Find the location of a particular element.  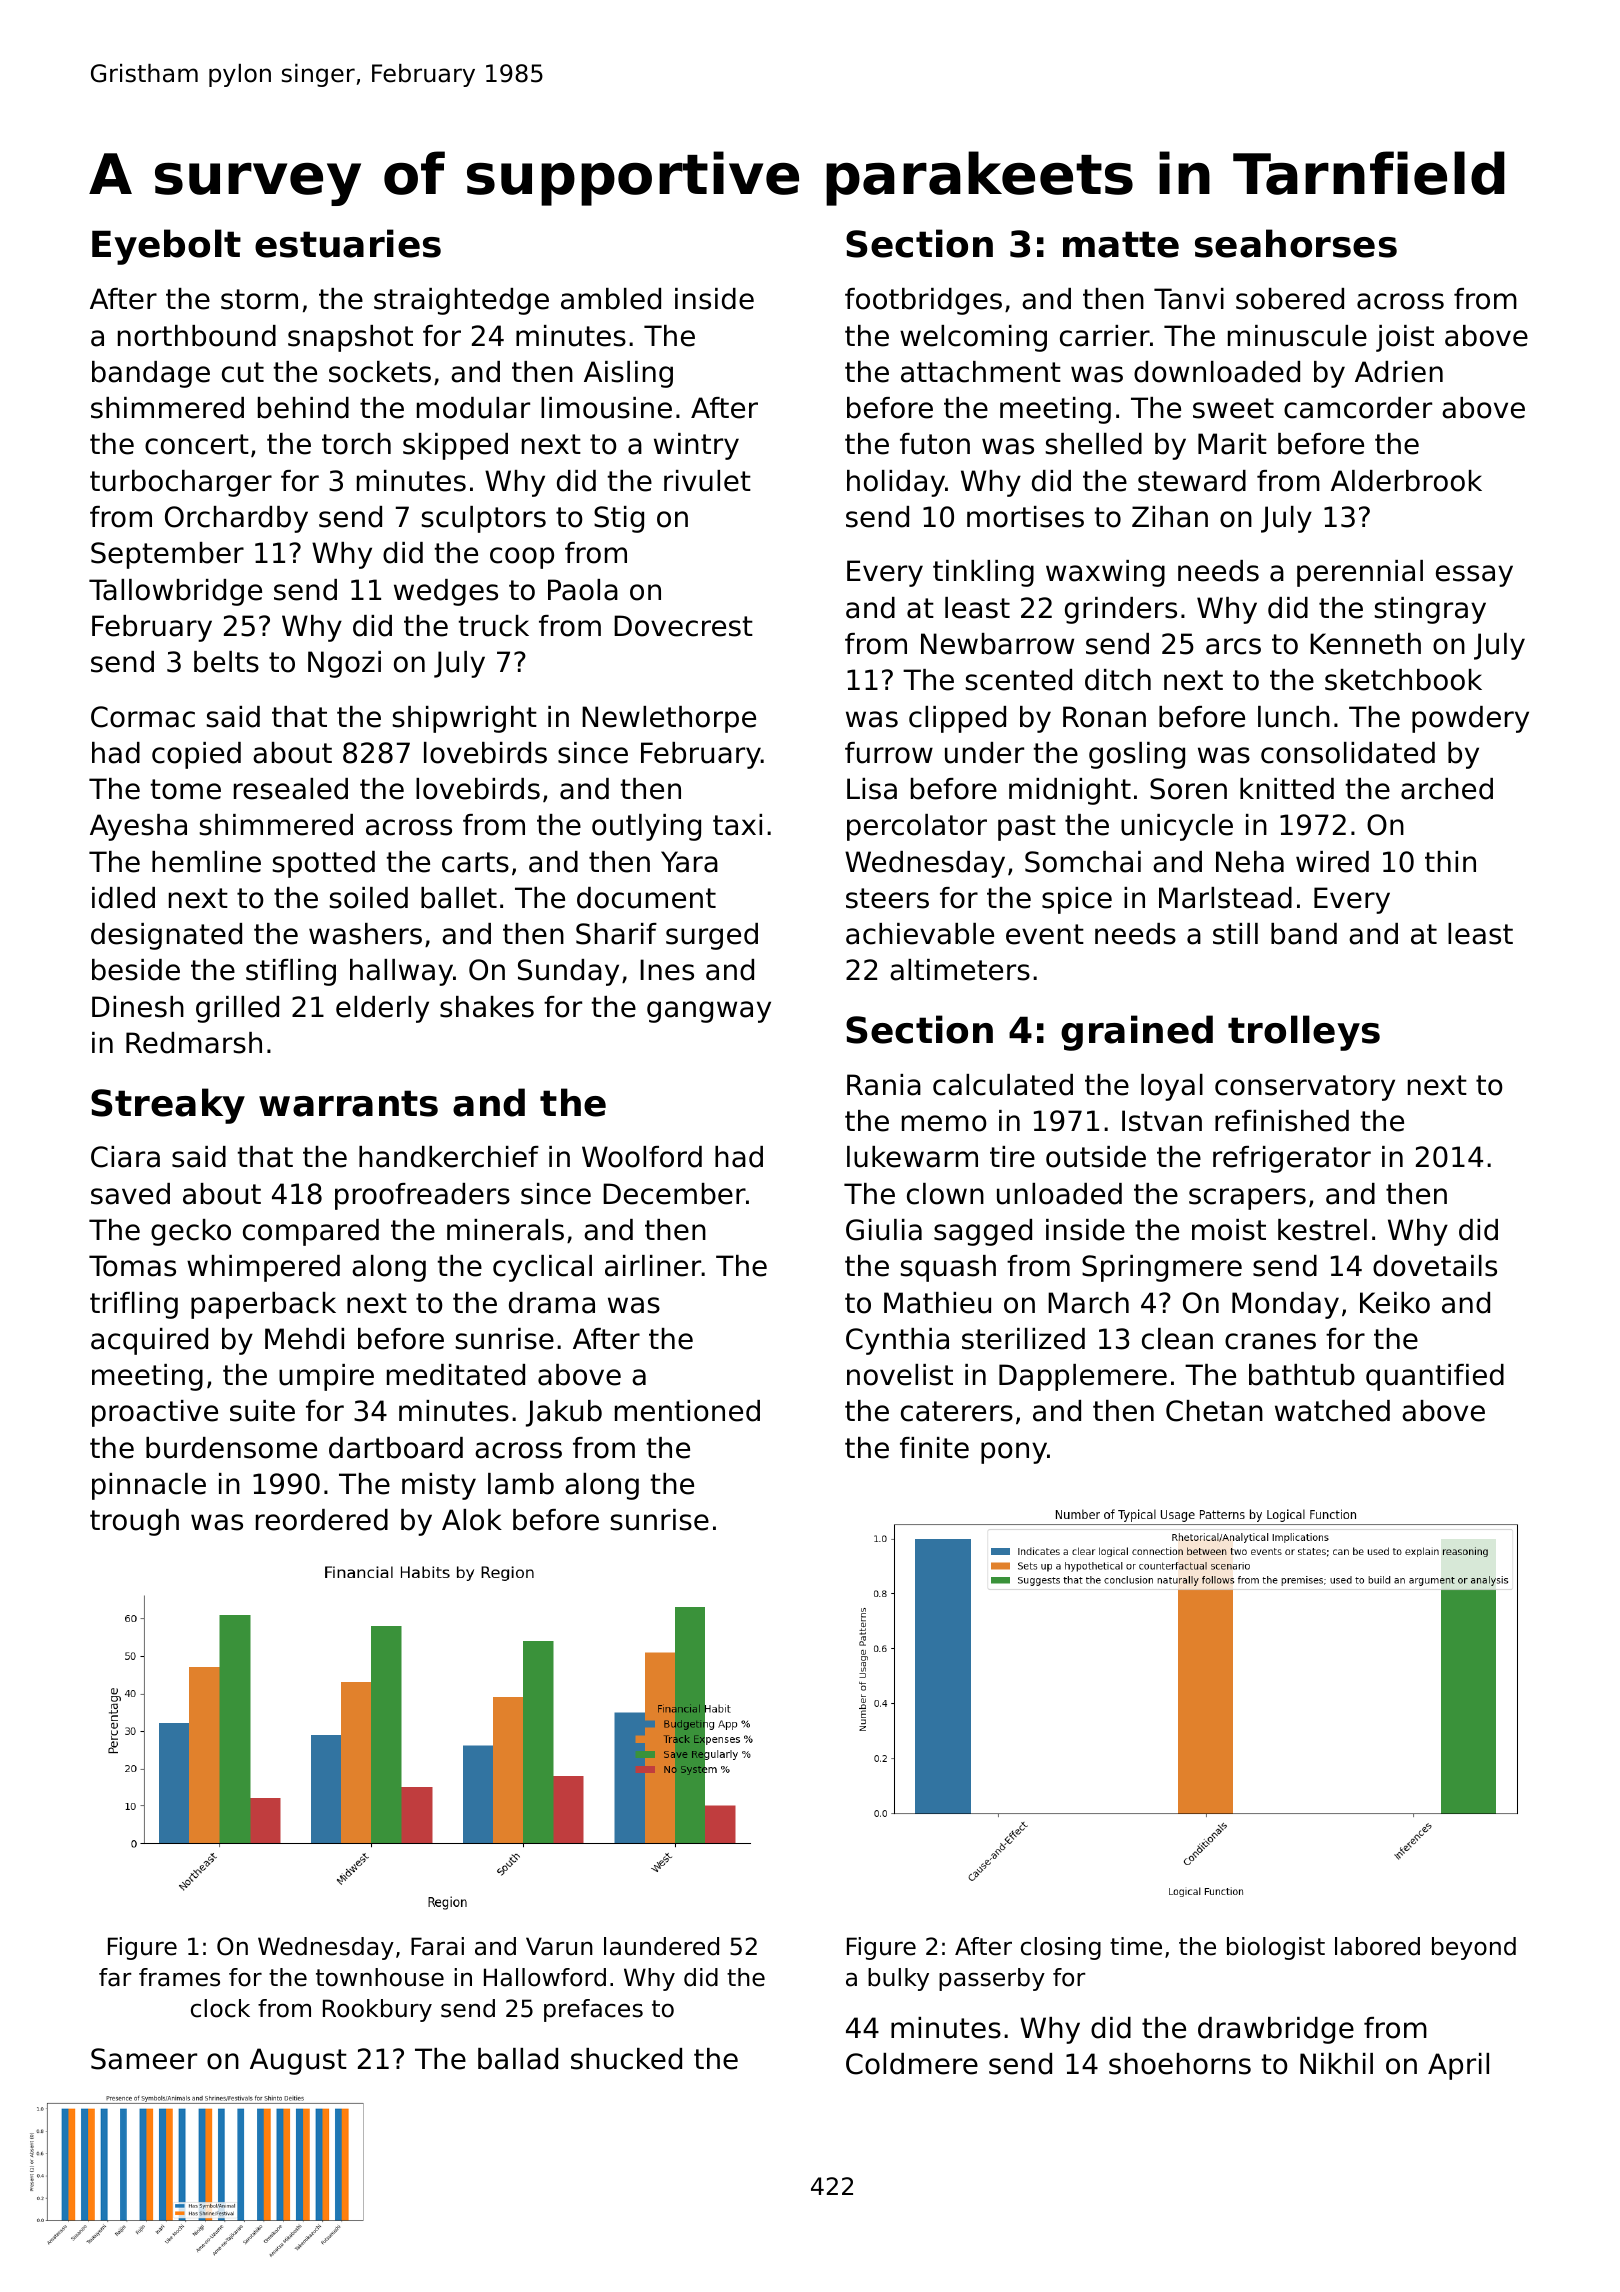

footbridges is located at coordinates (923, 301).
